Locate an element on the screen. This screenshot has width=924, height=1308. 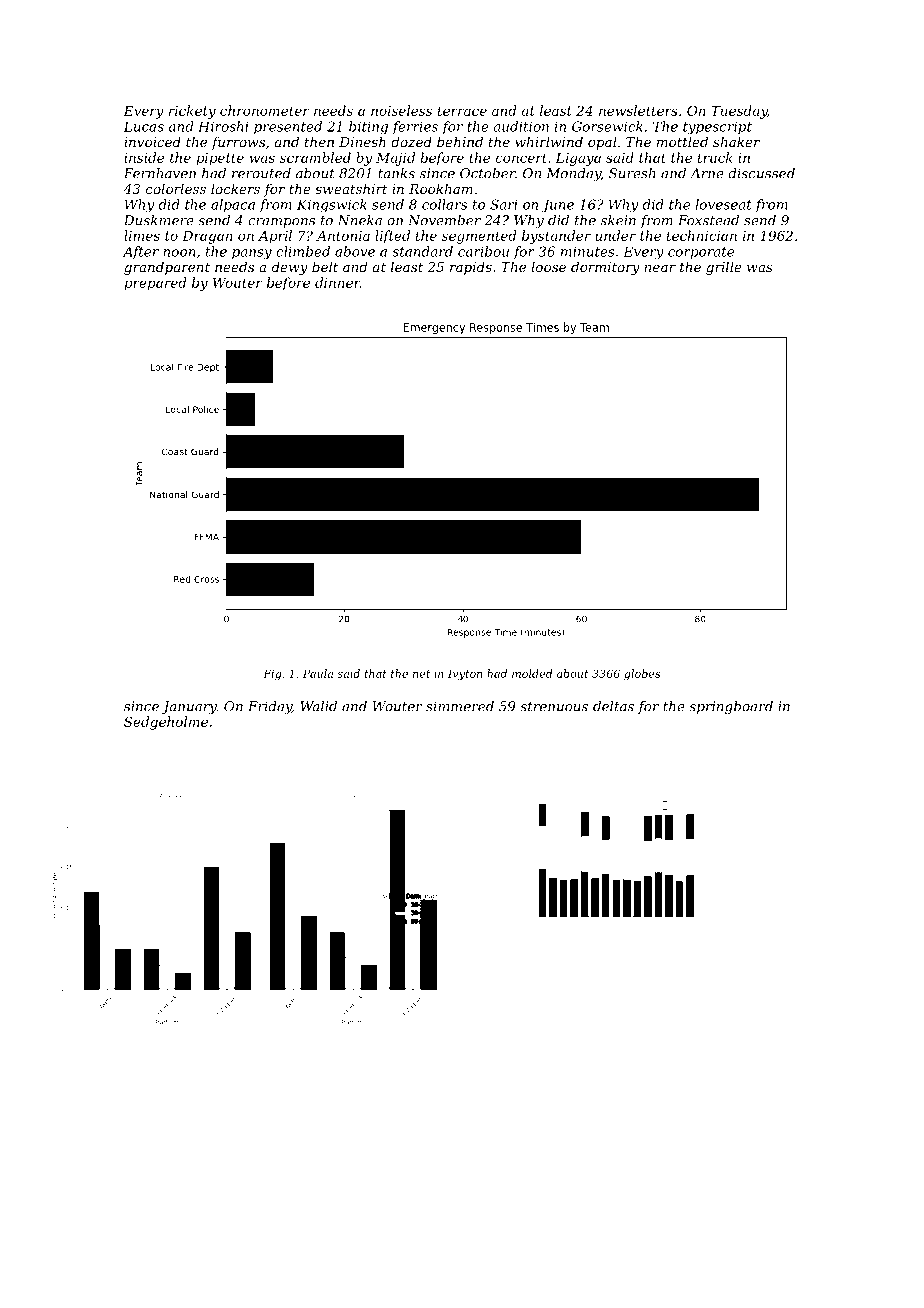
Paula is located at coordinates (318, 673).
